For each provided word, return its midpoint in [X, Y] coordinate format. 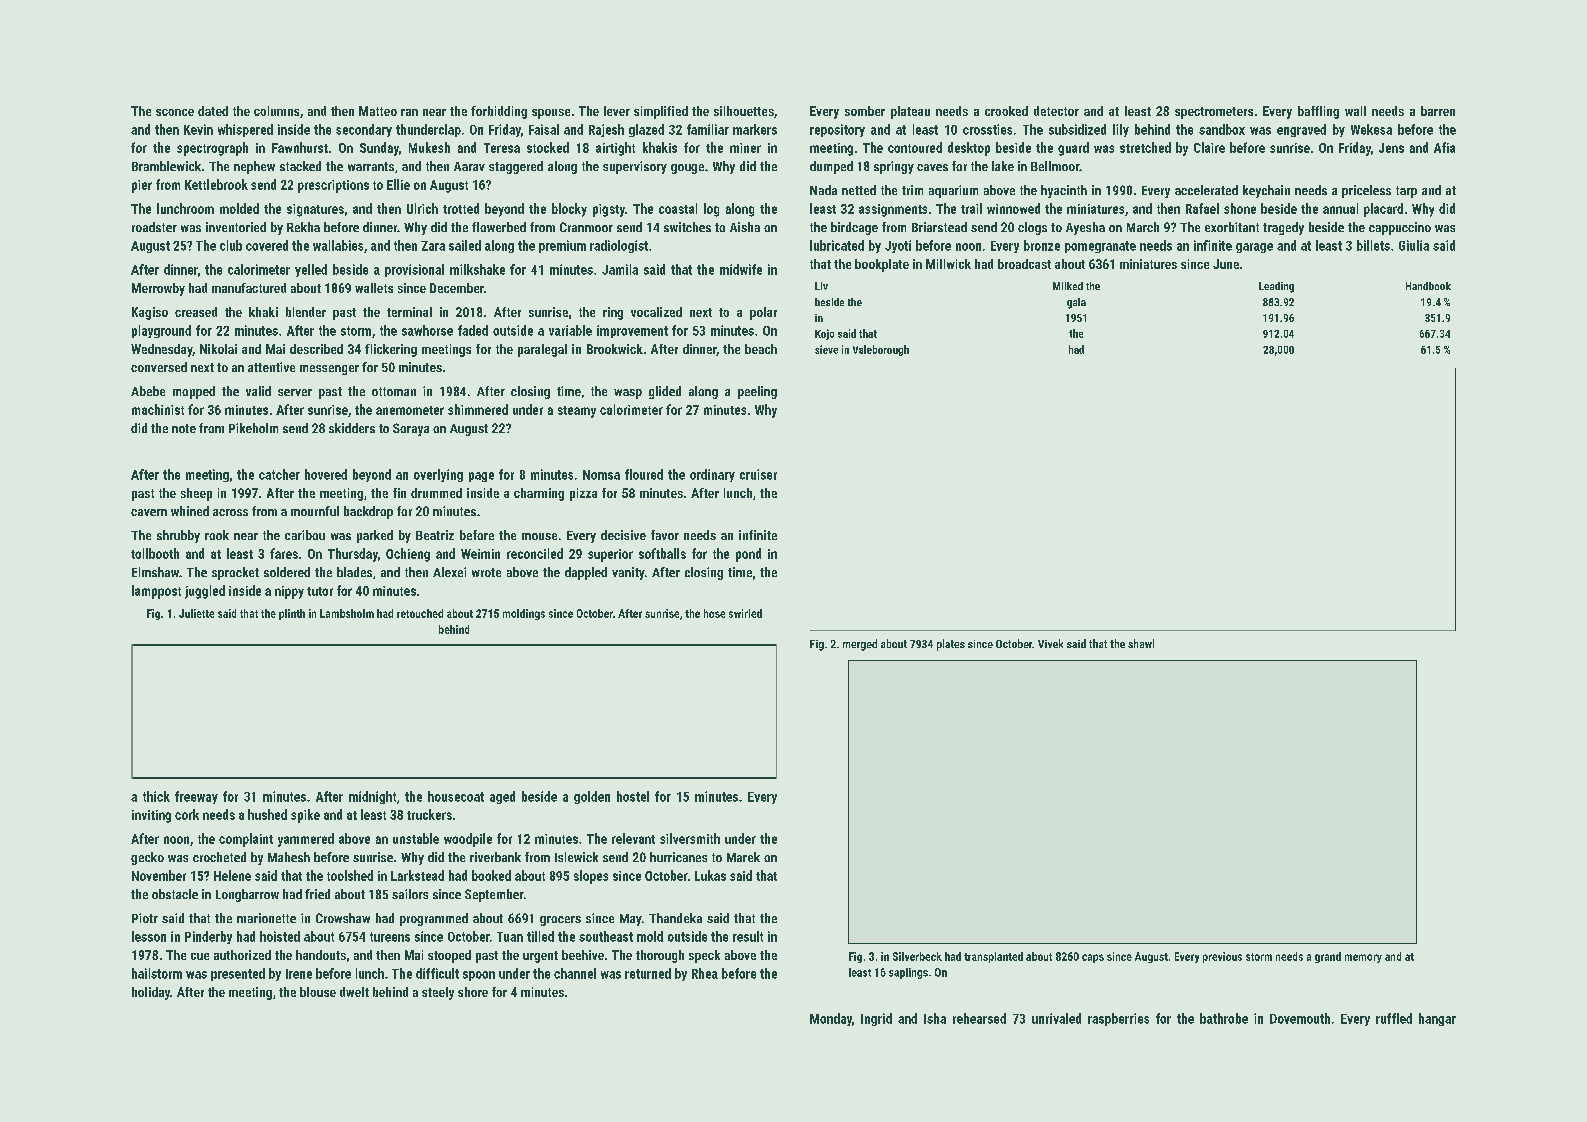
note [184, 428]
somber [865, 111]
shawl [1141, 643]
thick [156, 796]
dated [213, 111]
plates [951, 645]
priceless [1366, 191]
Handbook [1428, 286]
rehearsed [979, 1018]
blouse [318, 992]
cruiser [758, 474]
